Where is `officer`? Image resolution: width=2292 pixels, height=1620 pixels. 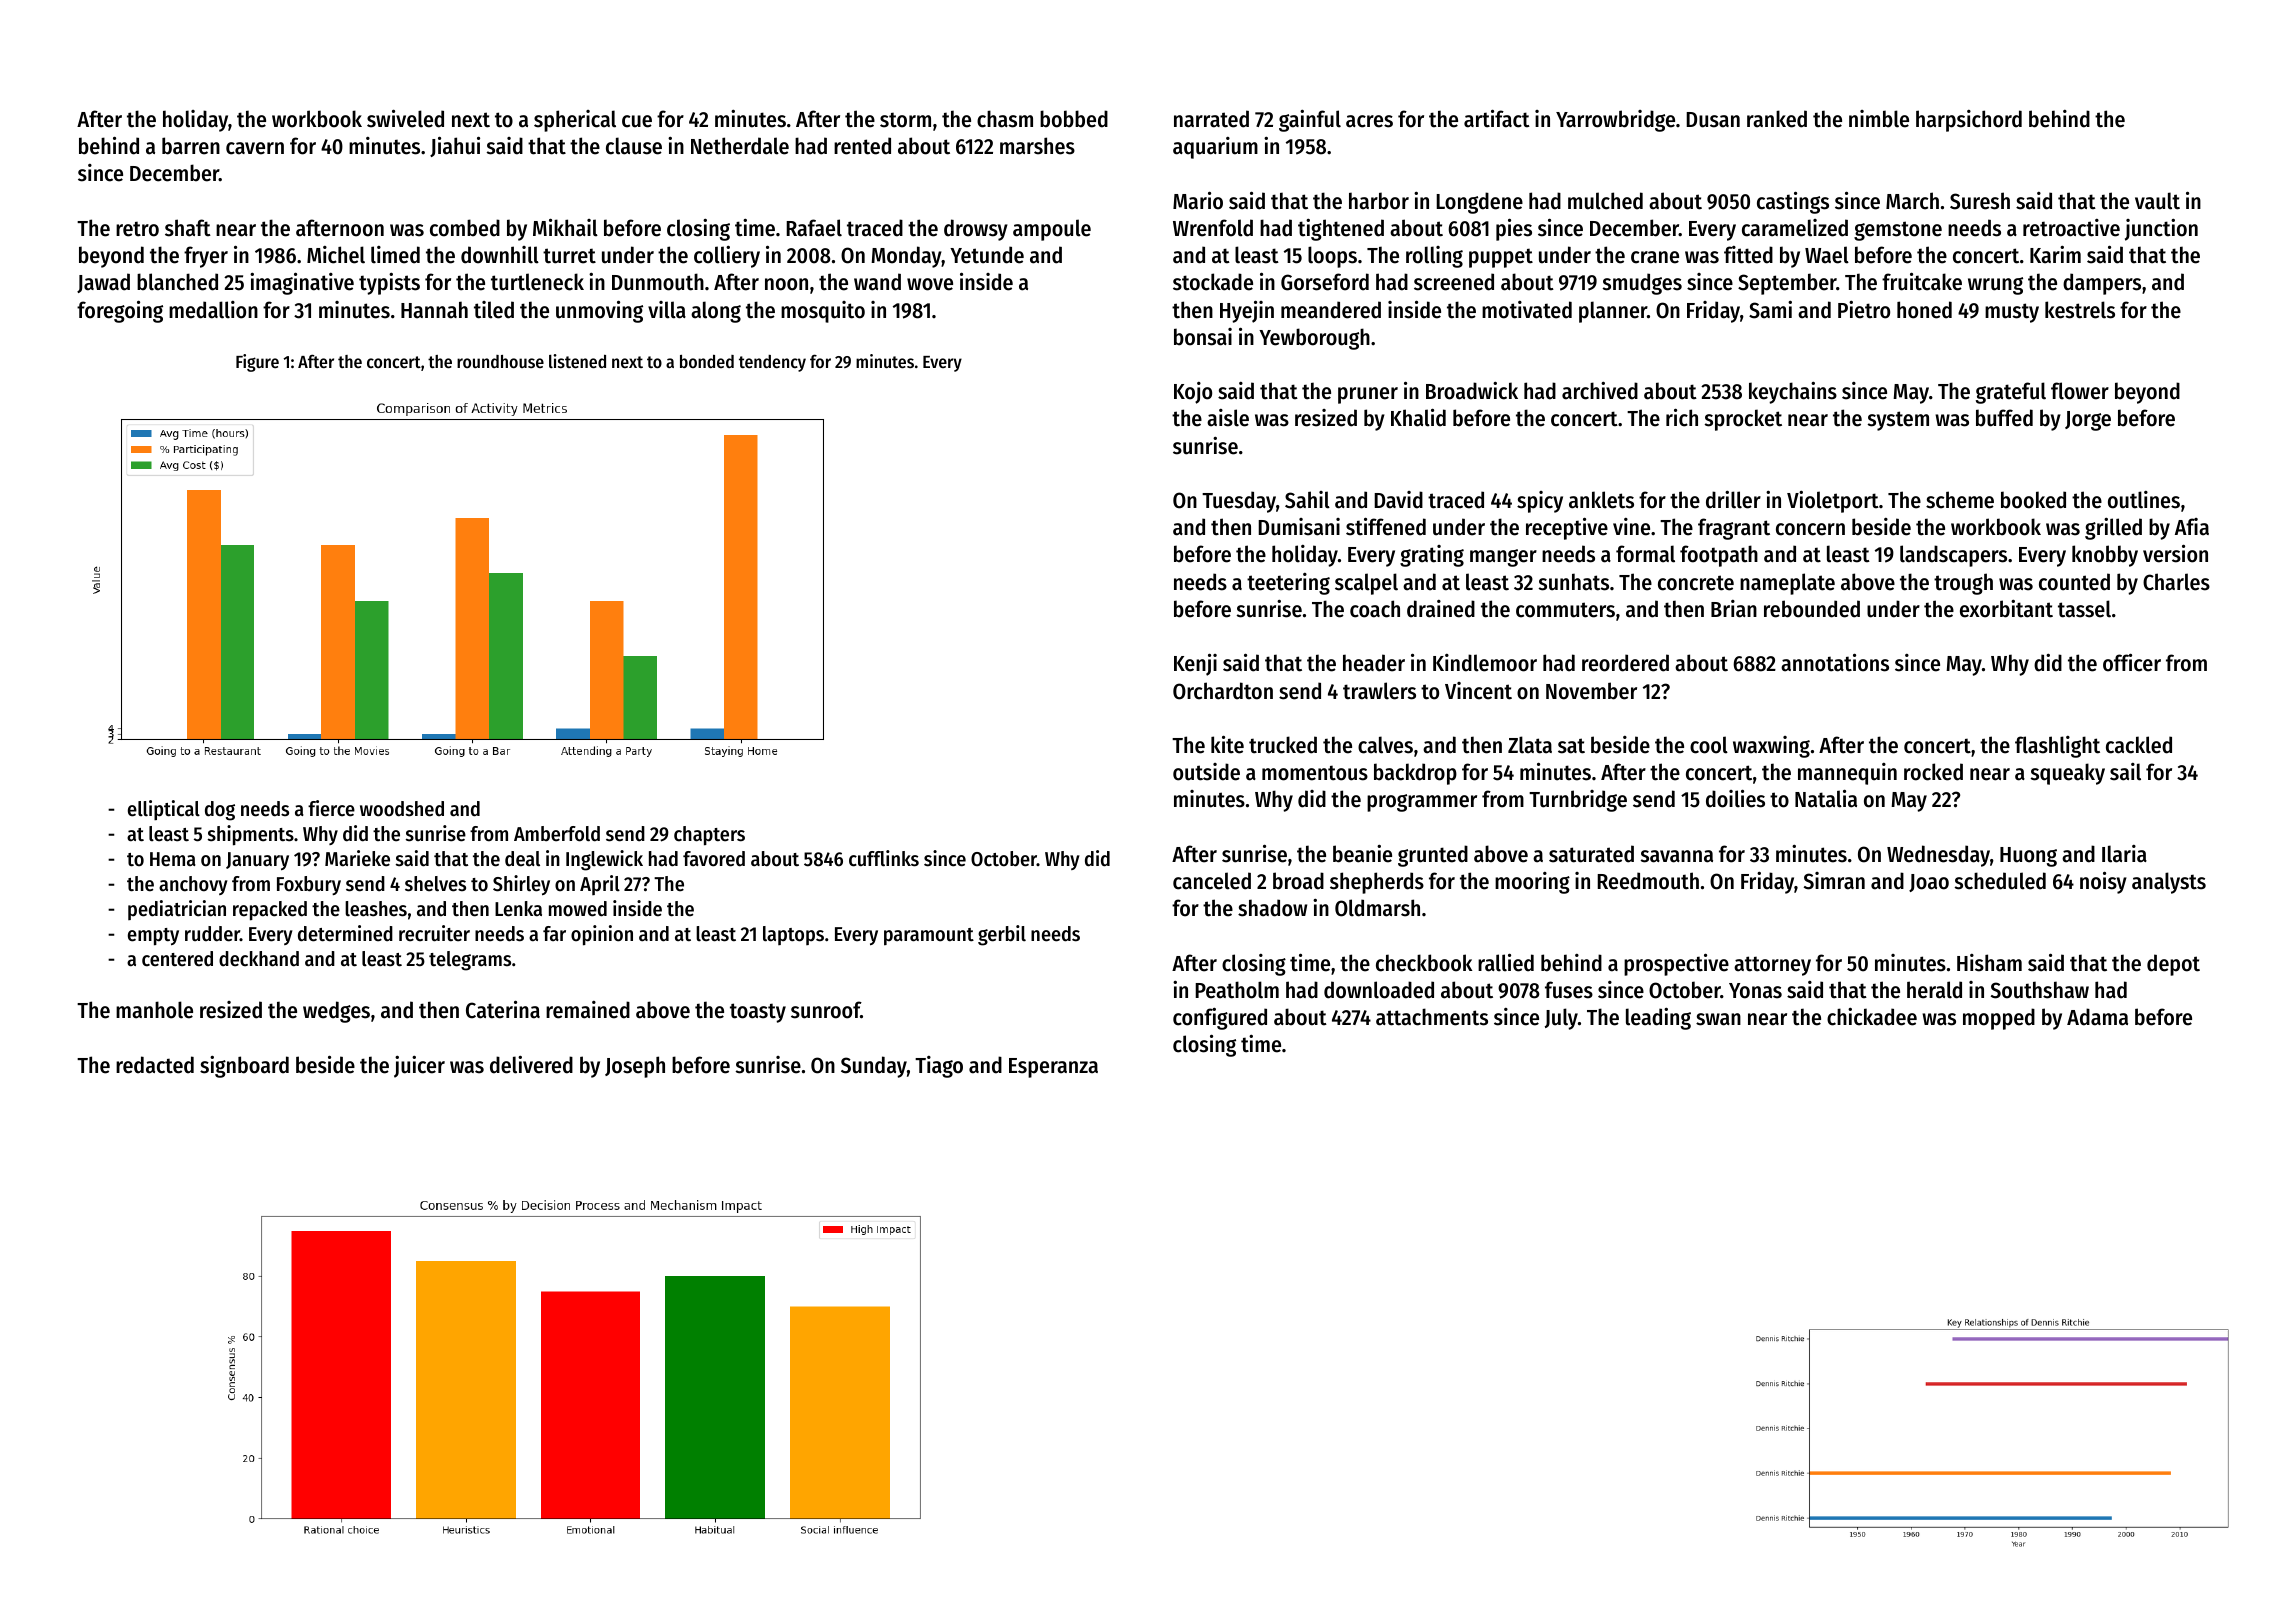 officer is located at coordinates (2132, 662).
